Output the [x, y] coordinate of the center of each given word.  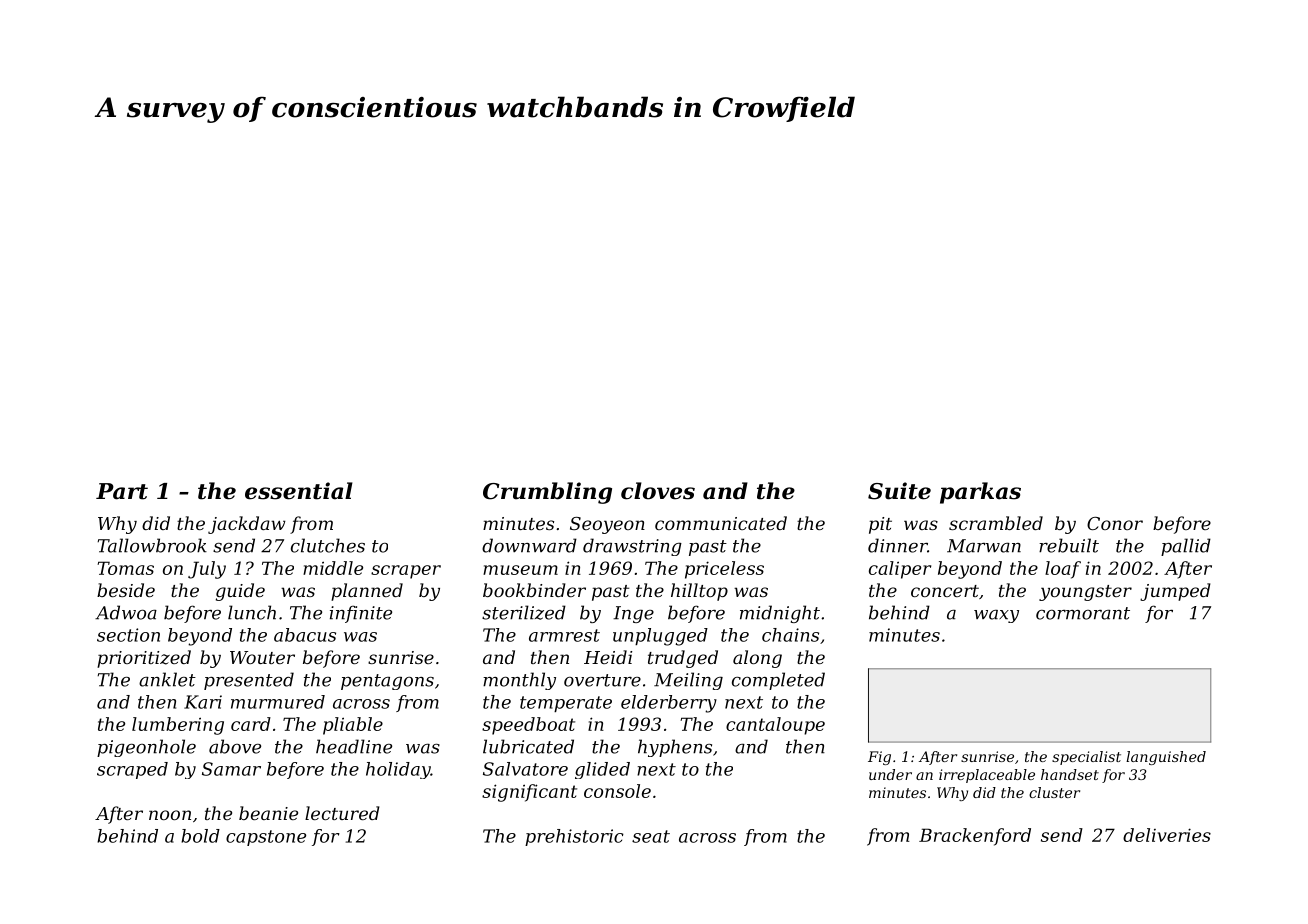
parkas [980, 493]
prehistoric [574, 837]
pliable [353, 726]
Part [122, 491]
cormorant [1083, 613]
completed [778, 681]
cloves [658, 491]
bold [200, 836]
